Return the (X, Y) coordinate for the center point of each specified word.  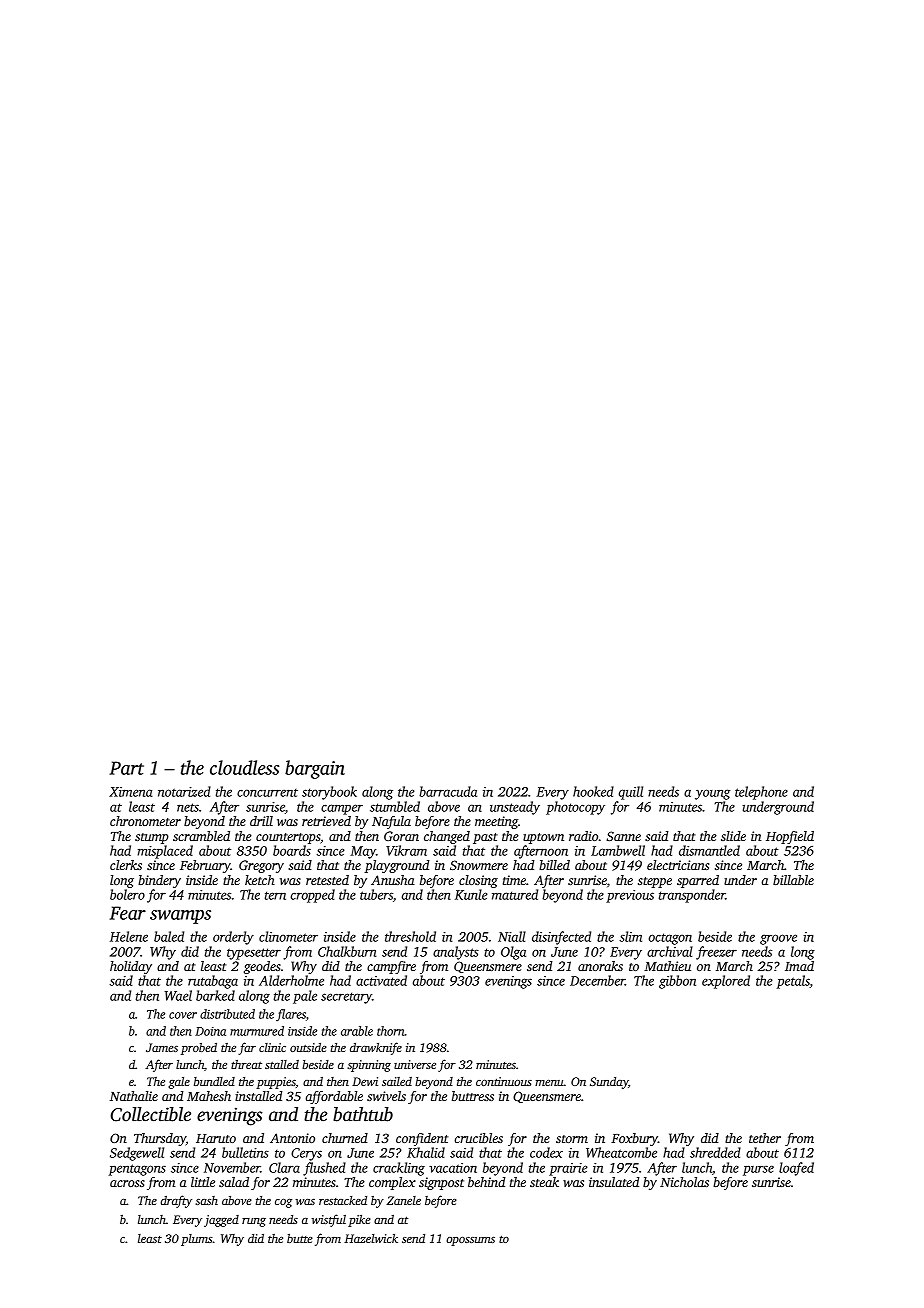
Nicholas (684, 1182)
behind (487, 1182)
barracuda (448, 791)
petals (793, 982)
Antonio (292, 1138)
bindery (159, 881)
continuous (504, 1081)
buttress (473, 1096)
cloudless (244, 767)
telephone (761, 793)
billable (793, 880)
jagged (221, 1221)
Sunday (609, 1083)
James (162, 1047)
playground (397, 866)
